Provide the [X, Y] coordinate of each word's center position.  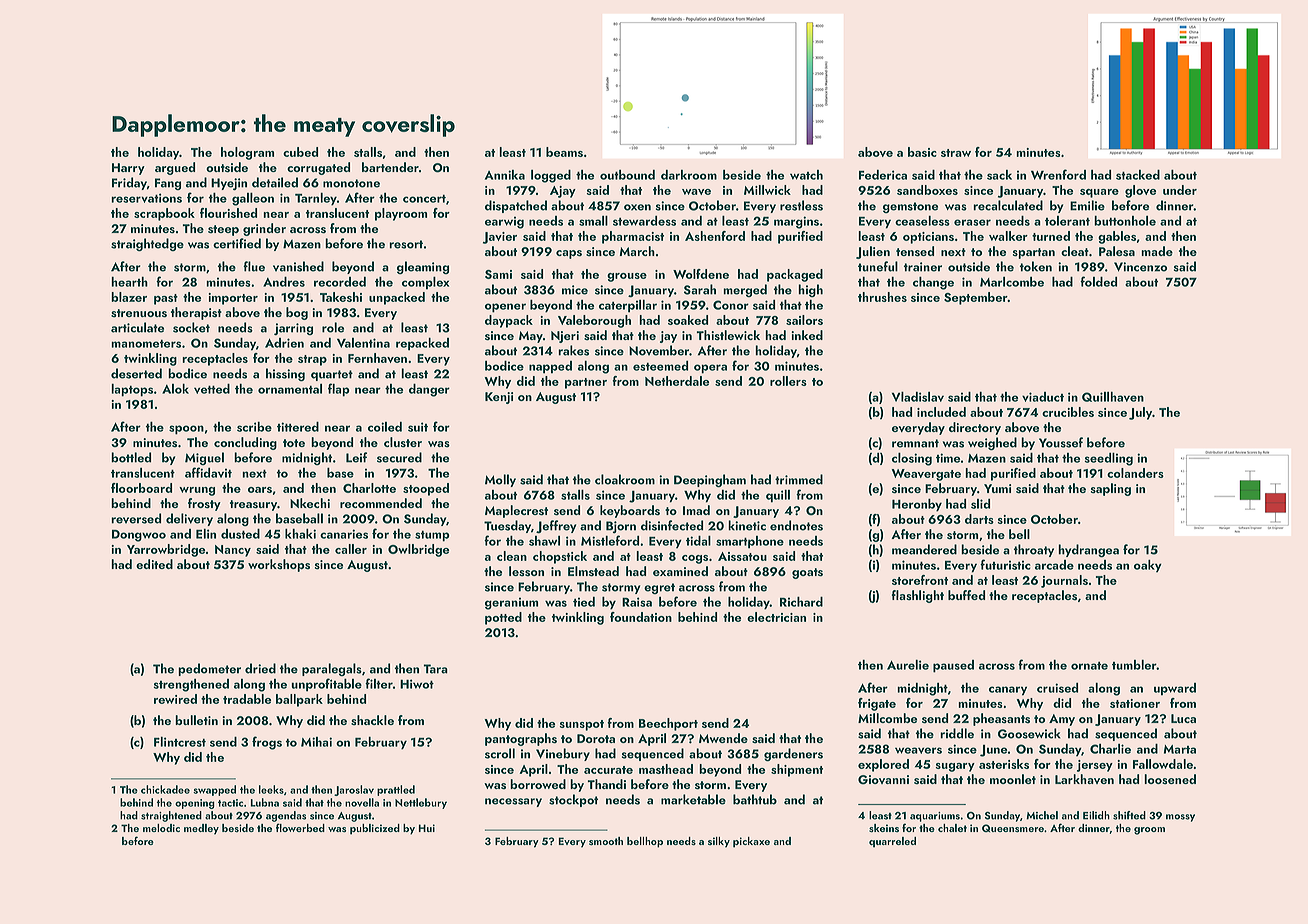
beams [564, 152]
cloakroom [625, 479]
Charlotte [369, 488]
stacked [1138, 175]
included [941, 412]
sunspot [581, 725]
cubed [300, 152]
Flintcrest [180, 742]
